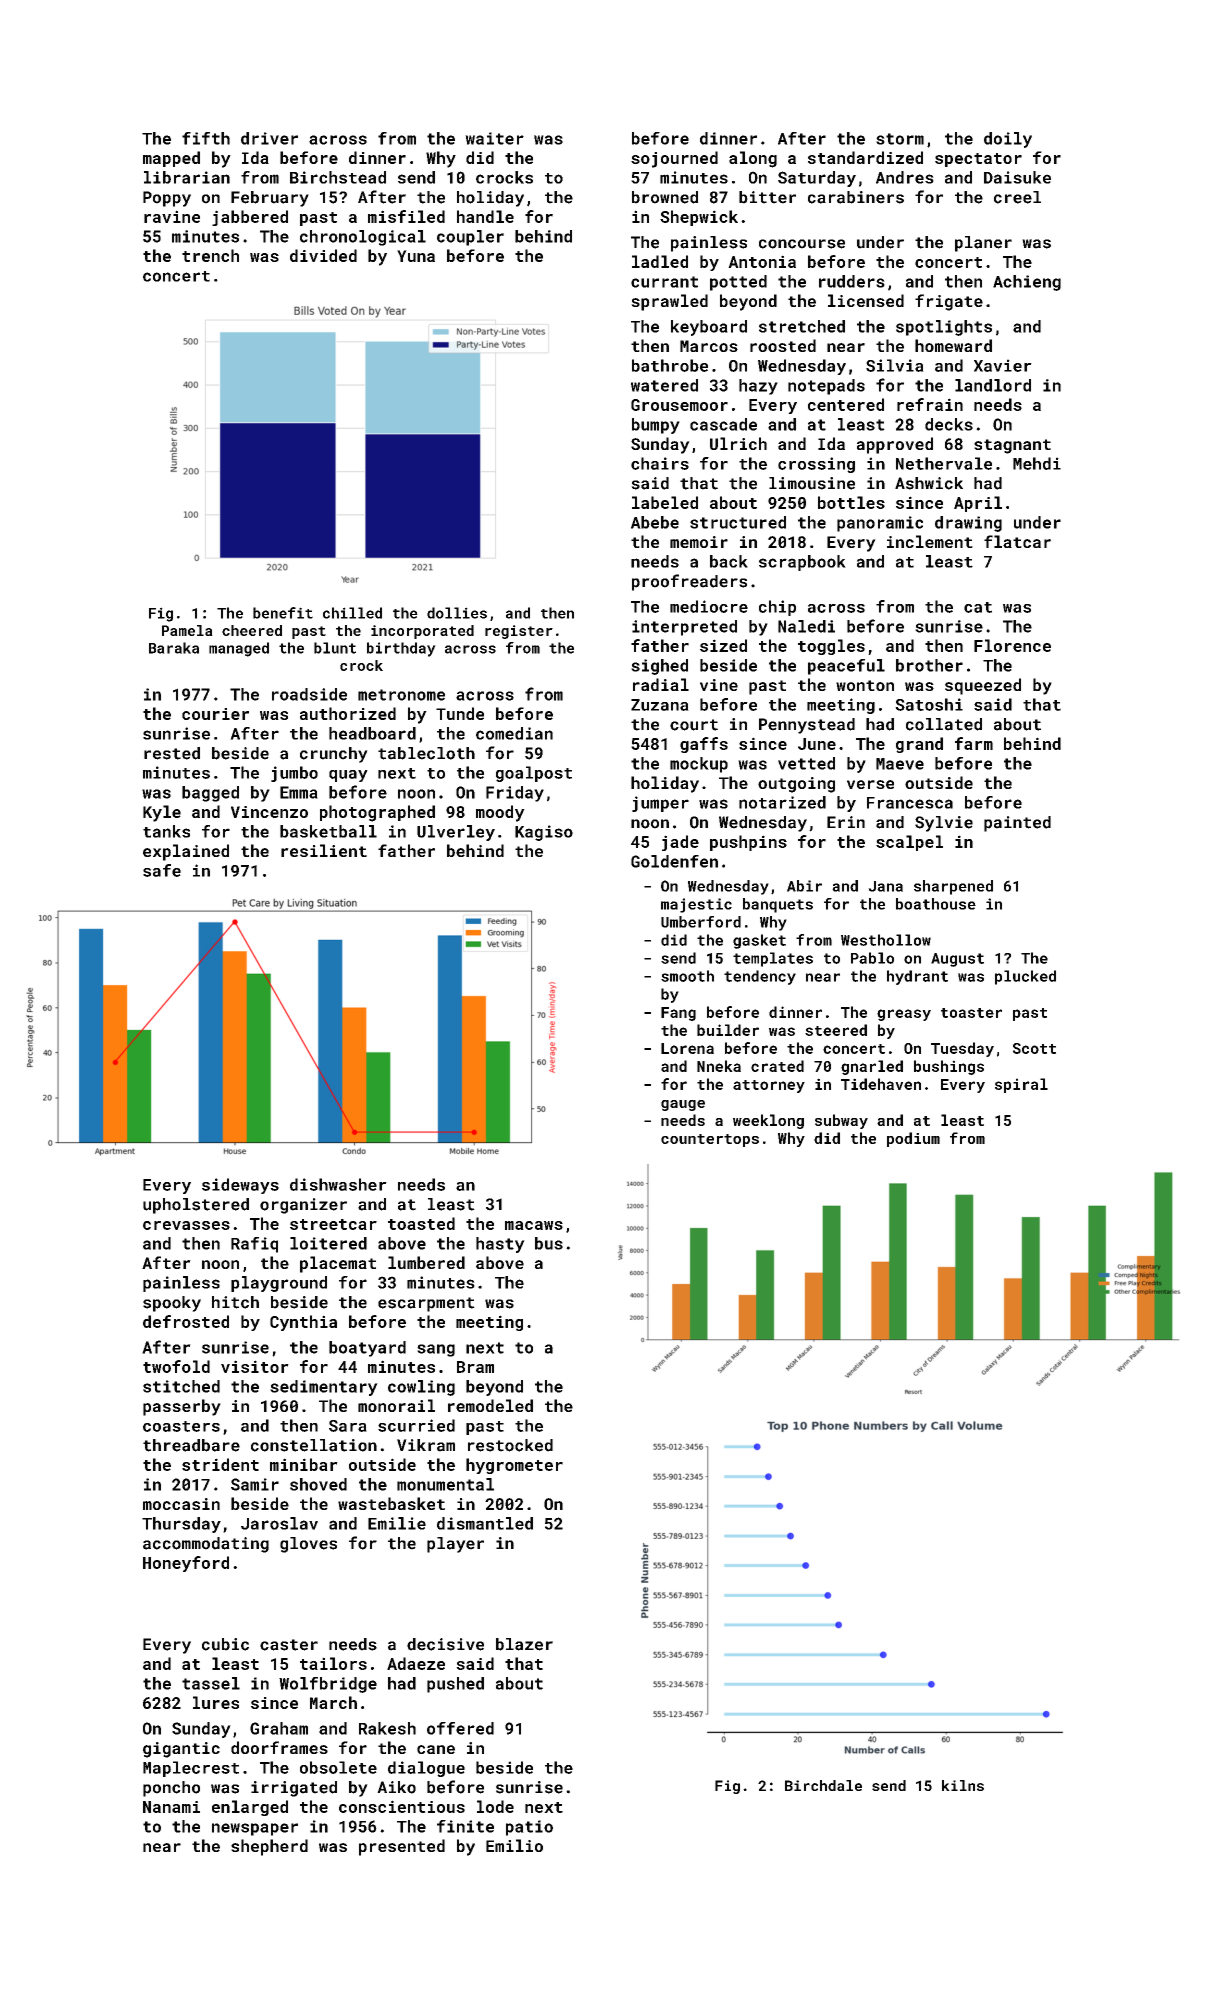 The height and width of the screenshot is (1995, 1211). I want to click on mapped, so click(171, 159).
